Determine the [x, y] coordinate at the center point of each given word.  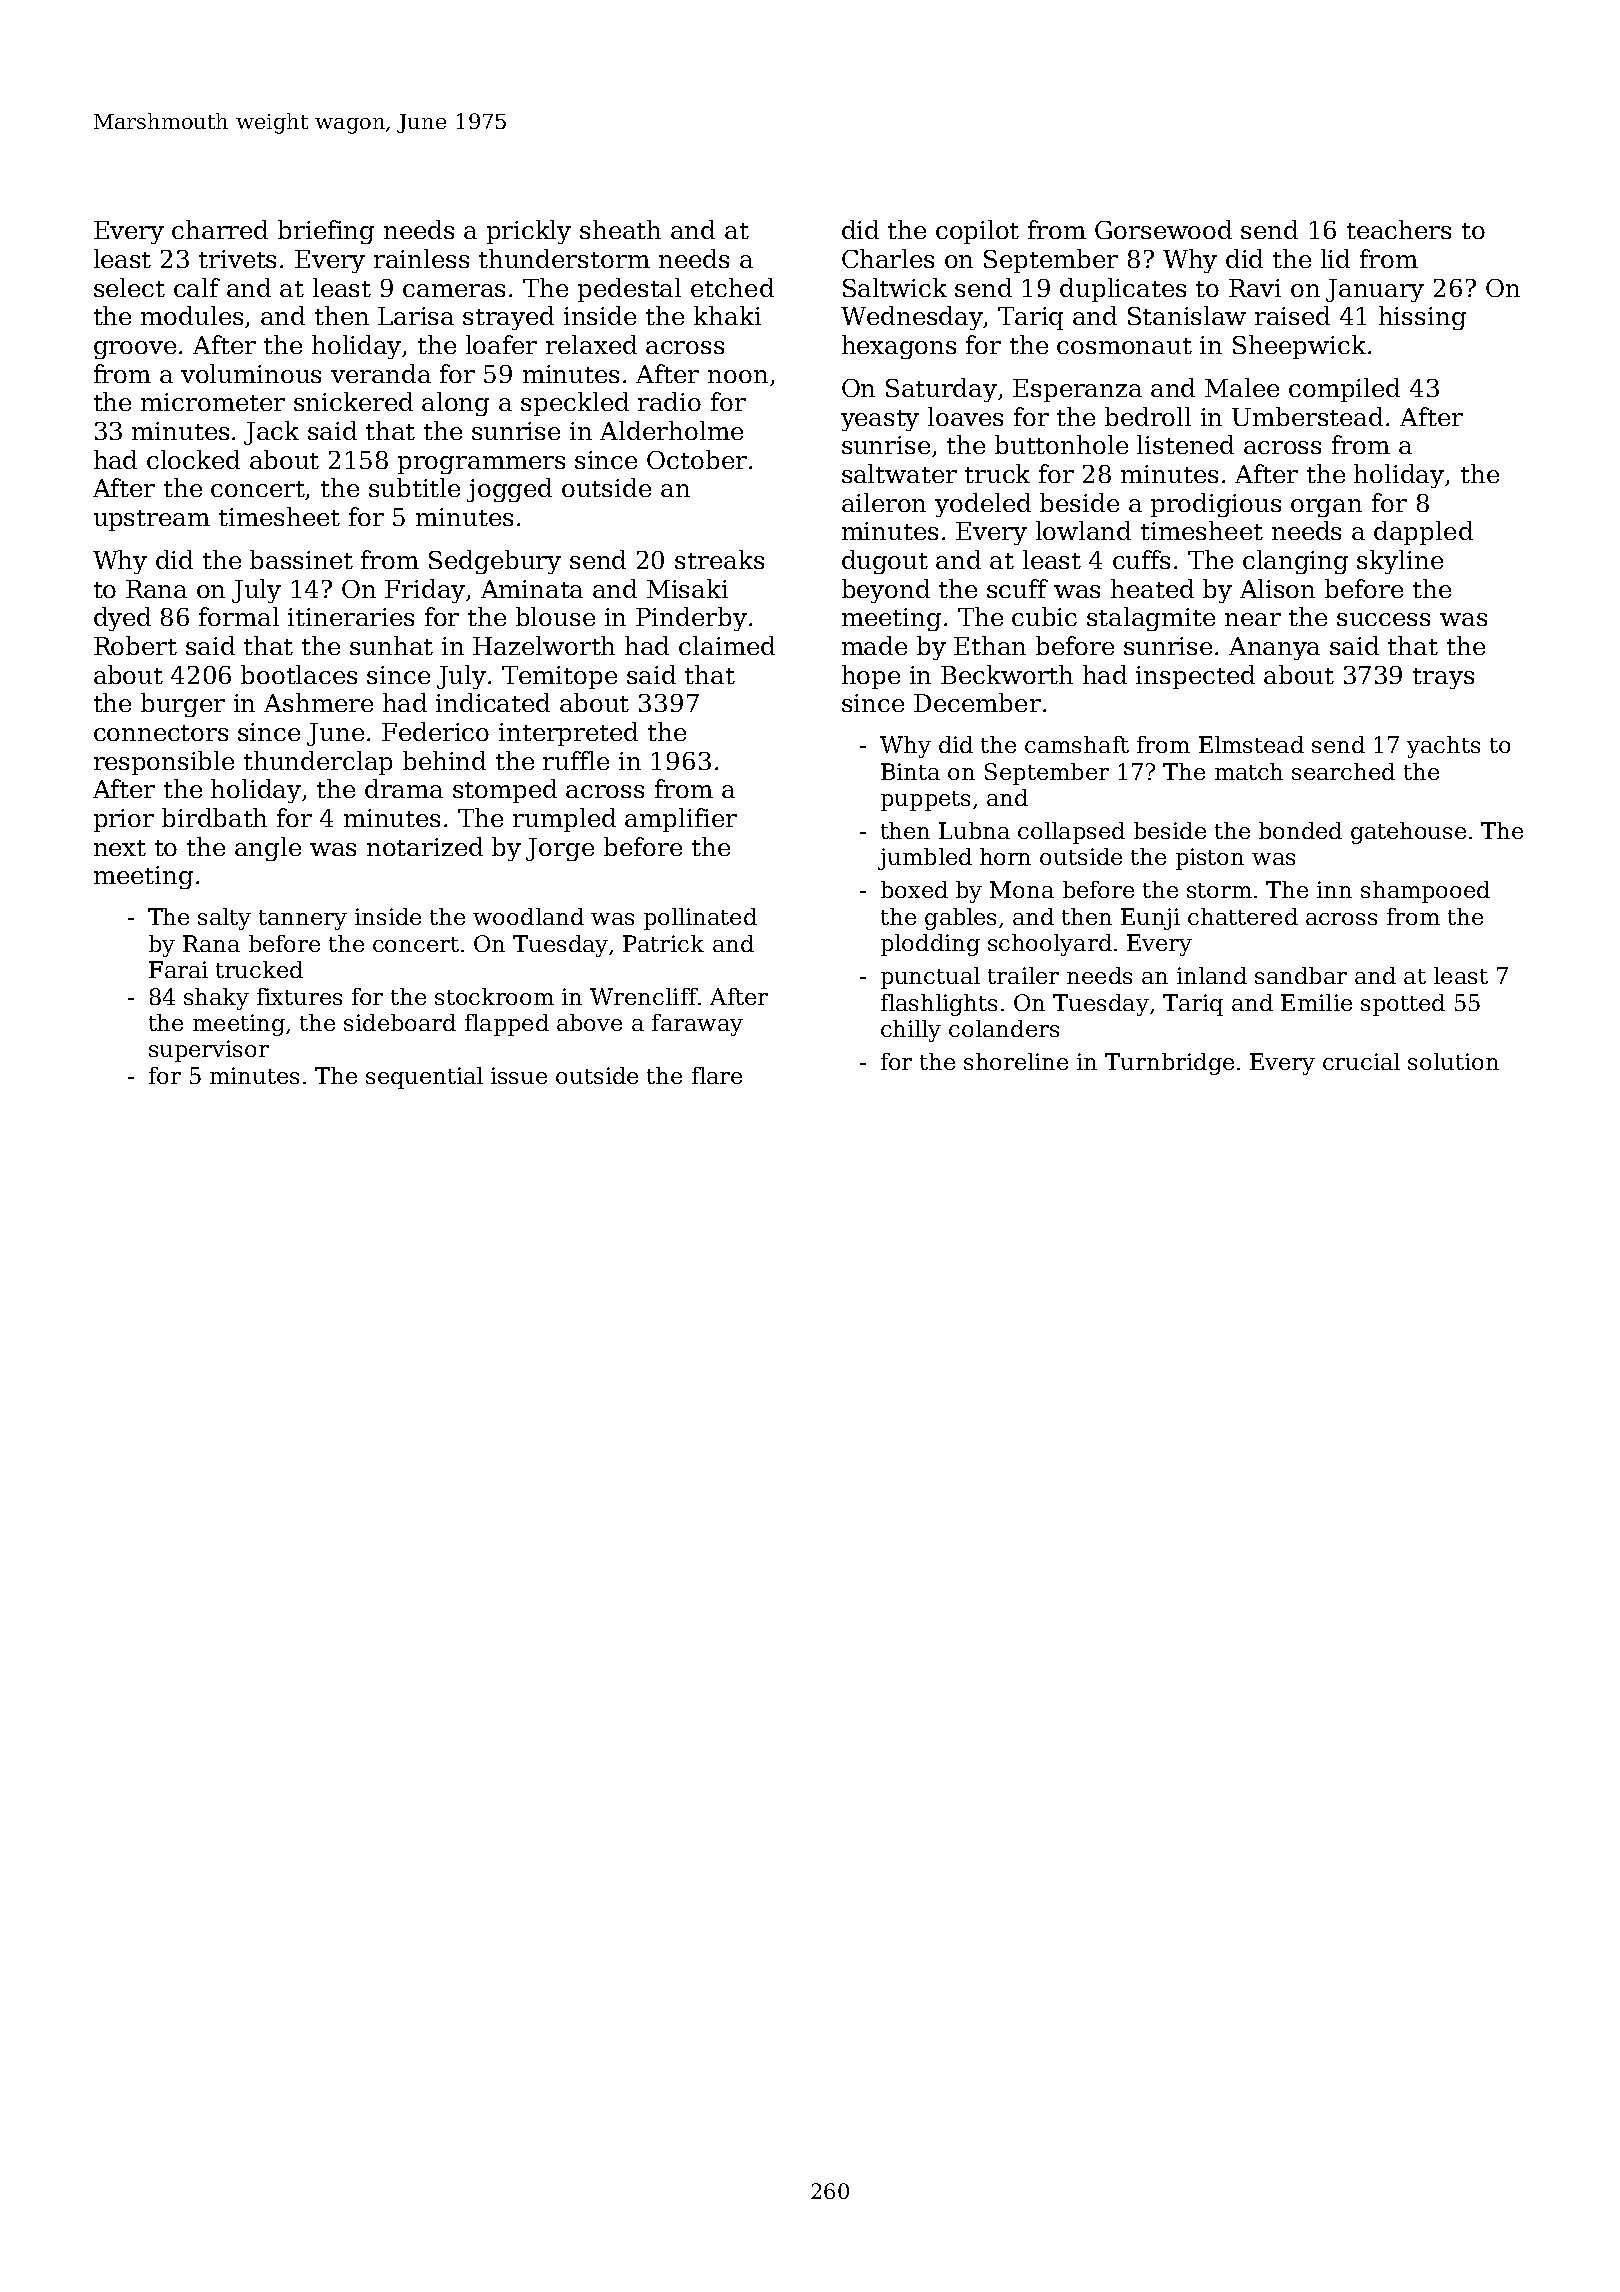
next [120, 848]
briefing [326, 232]
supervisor [209, 1051]
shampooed [1425, 892]
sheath [620, 229]
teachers [1399, 229]
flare [717, 1075]
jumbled [925, 859]
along [455, 404]
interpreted [568, 734]
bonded [1300, 830]
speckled [575, 404]
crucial [1361, 1061]
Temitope [559, 677]
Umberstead [1307, 416]
